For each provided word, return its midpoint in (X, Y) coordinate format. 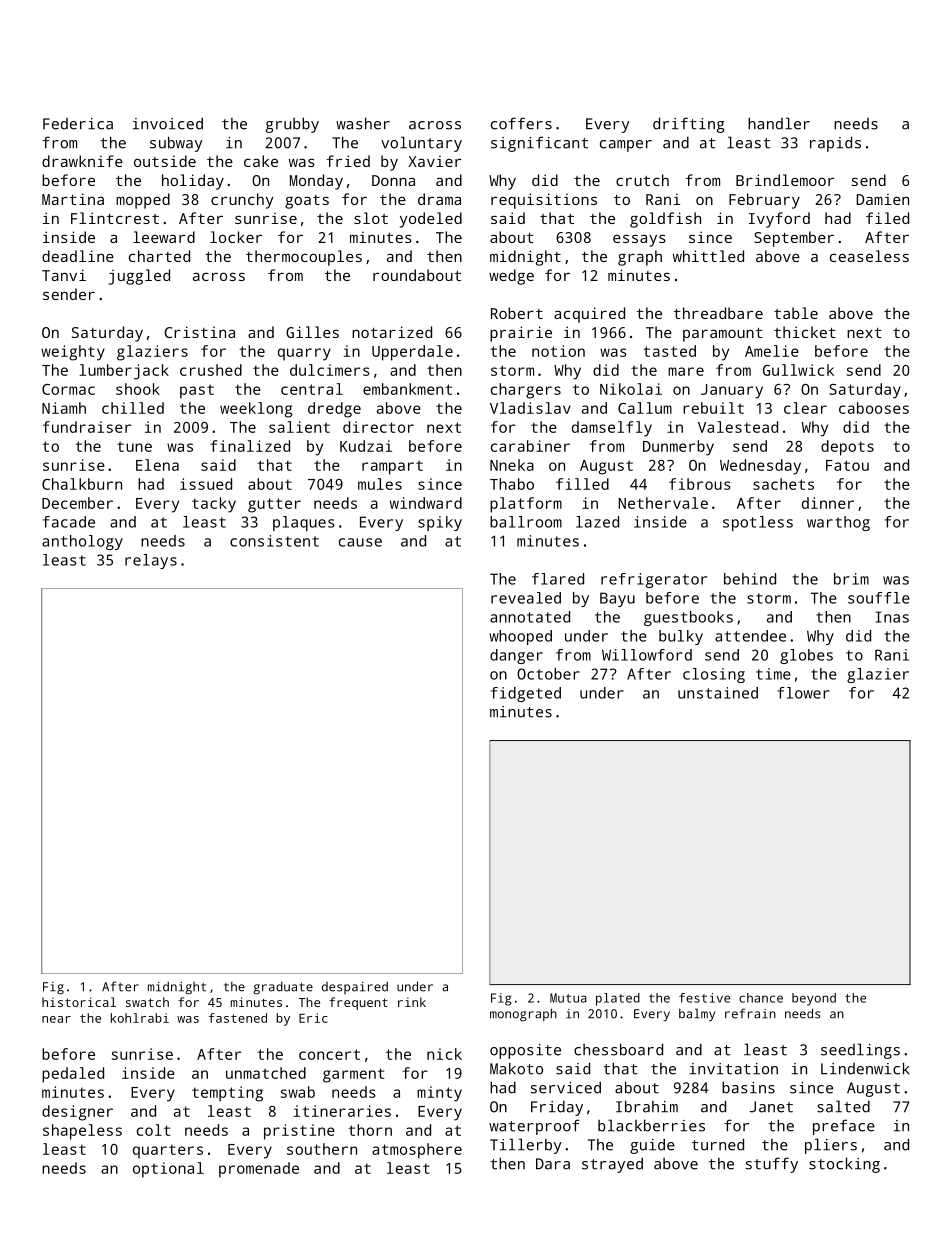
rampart (392, 467)
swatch (147, 1002)
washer (363, 123)
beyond (814, 999)
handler (779, 123)
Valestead (738, 427)
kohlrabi (140, 1018)
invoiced (168, 123)
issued (206, 484)
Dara (553, 1164)
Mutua (568, 998)
